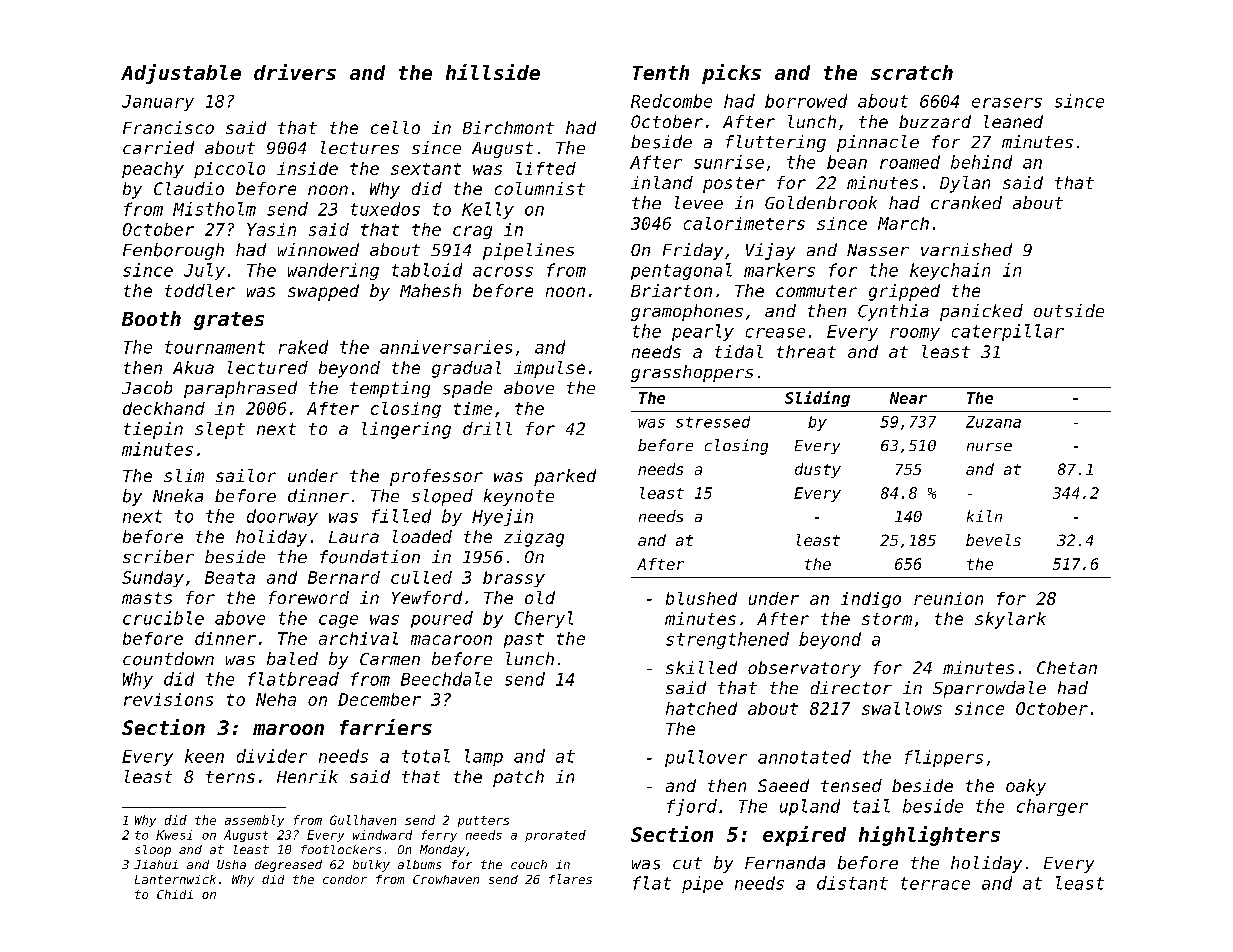 The width and height of the page is (1233, 952). Describe the element at coordinates (989, 447) in the page. I see `nurse` at that location.
